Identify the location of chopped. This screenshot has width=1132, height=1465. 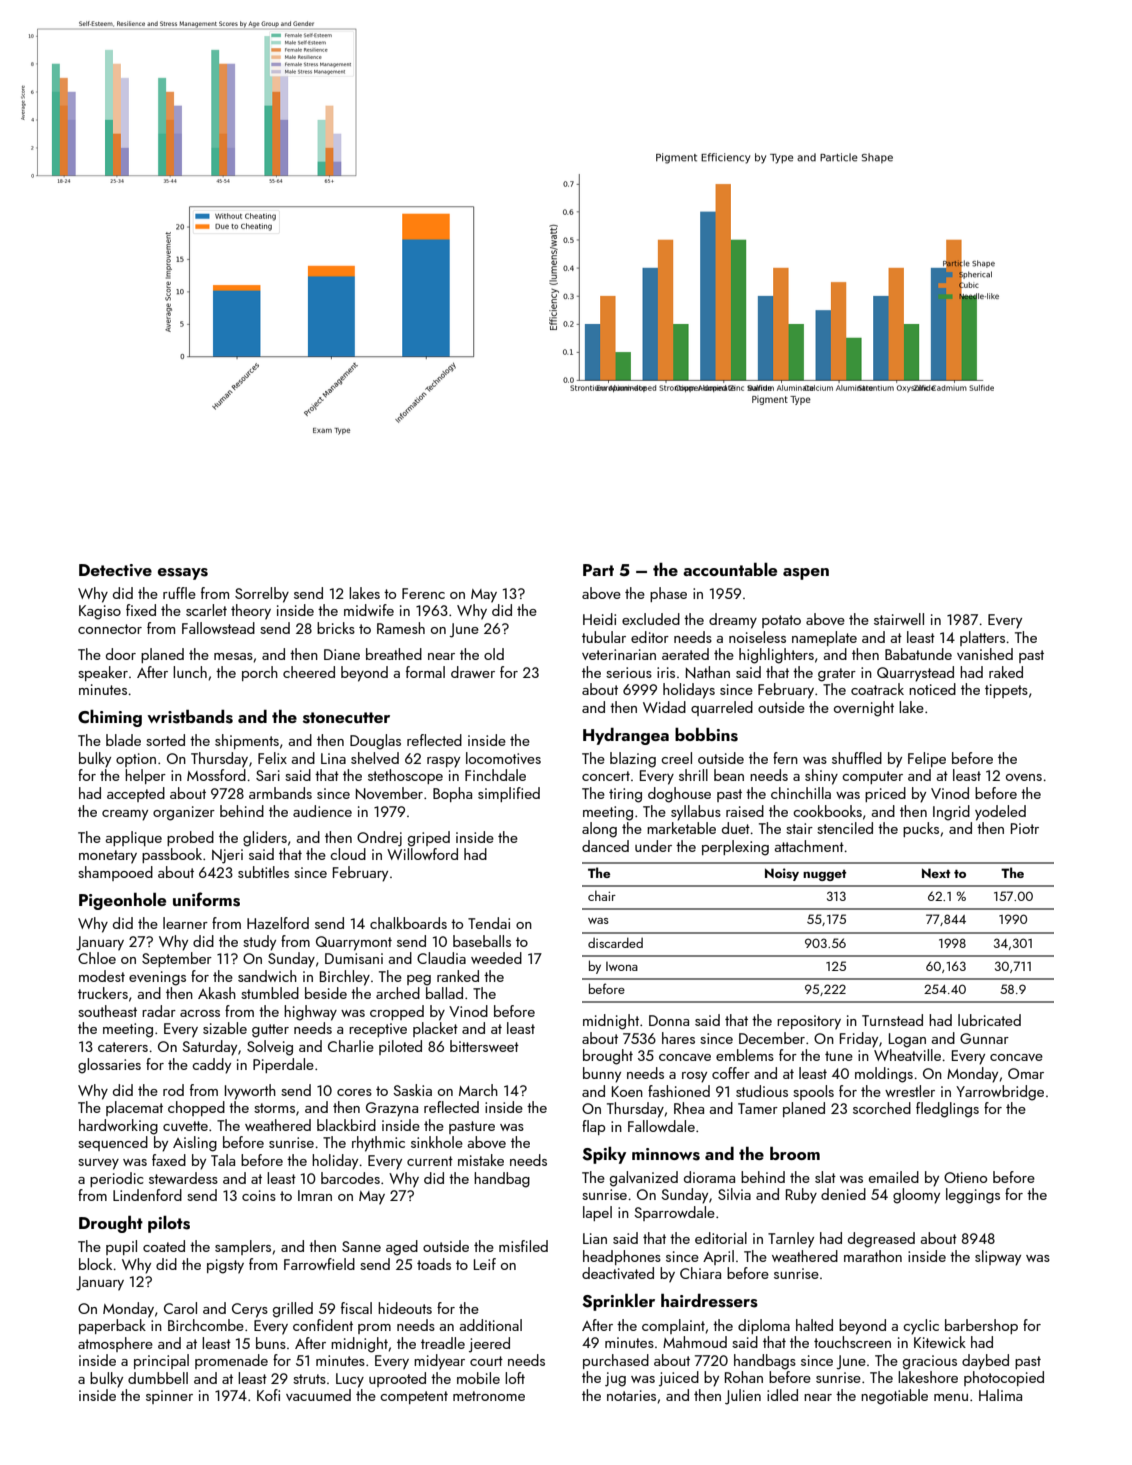
(196, 1108).
